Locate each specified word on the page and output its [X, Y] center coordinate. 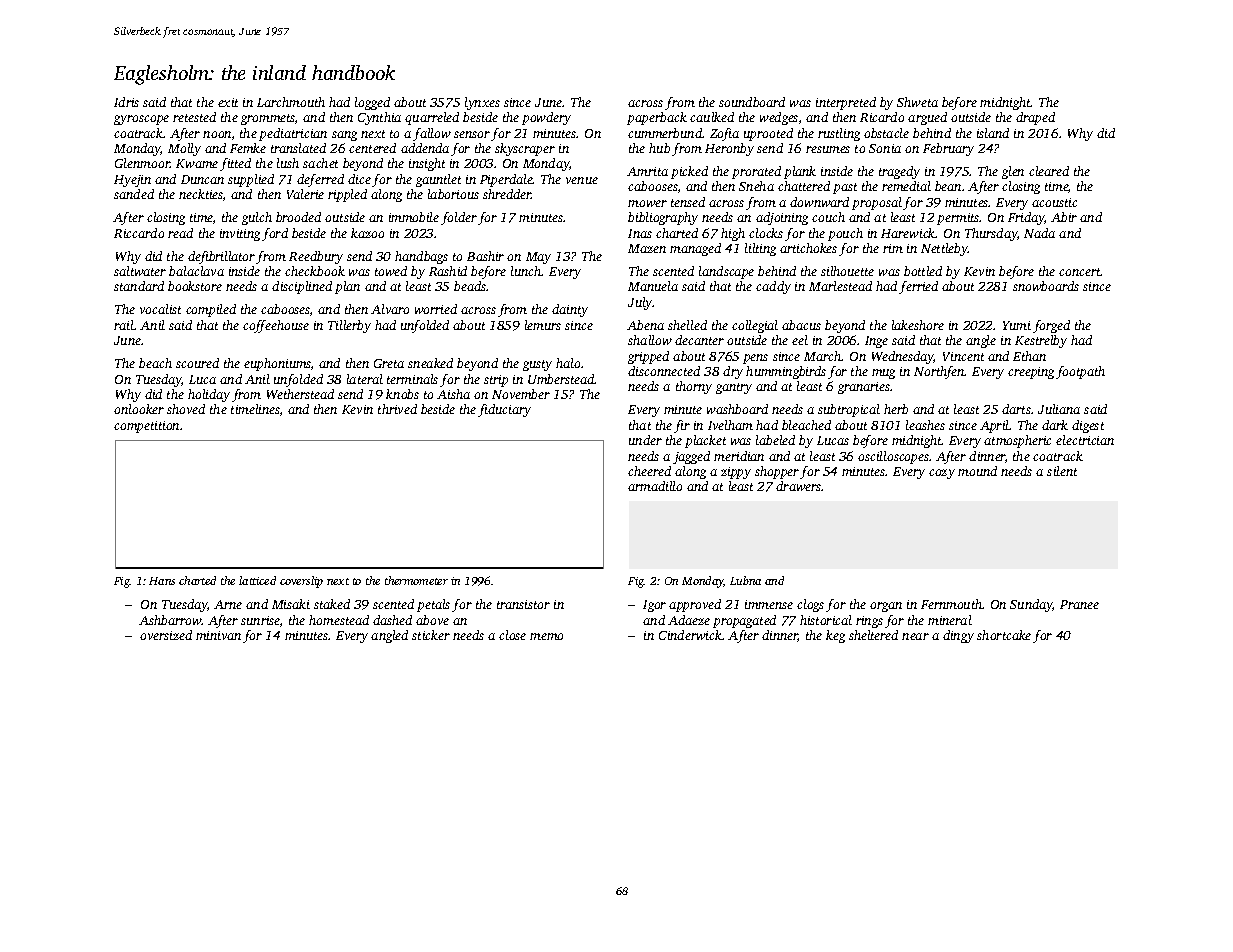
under [645, 440]
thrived [397, 409]
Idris [126, 102]
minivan [218, 635]
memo [546, 636]
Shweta [917, 102]
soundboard [752, 102]
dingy [958, 636]
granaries [864, 388]
